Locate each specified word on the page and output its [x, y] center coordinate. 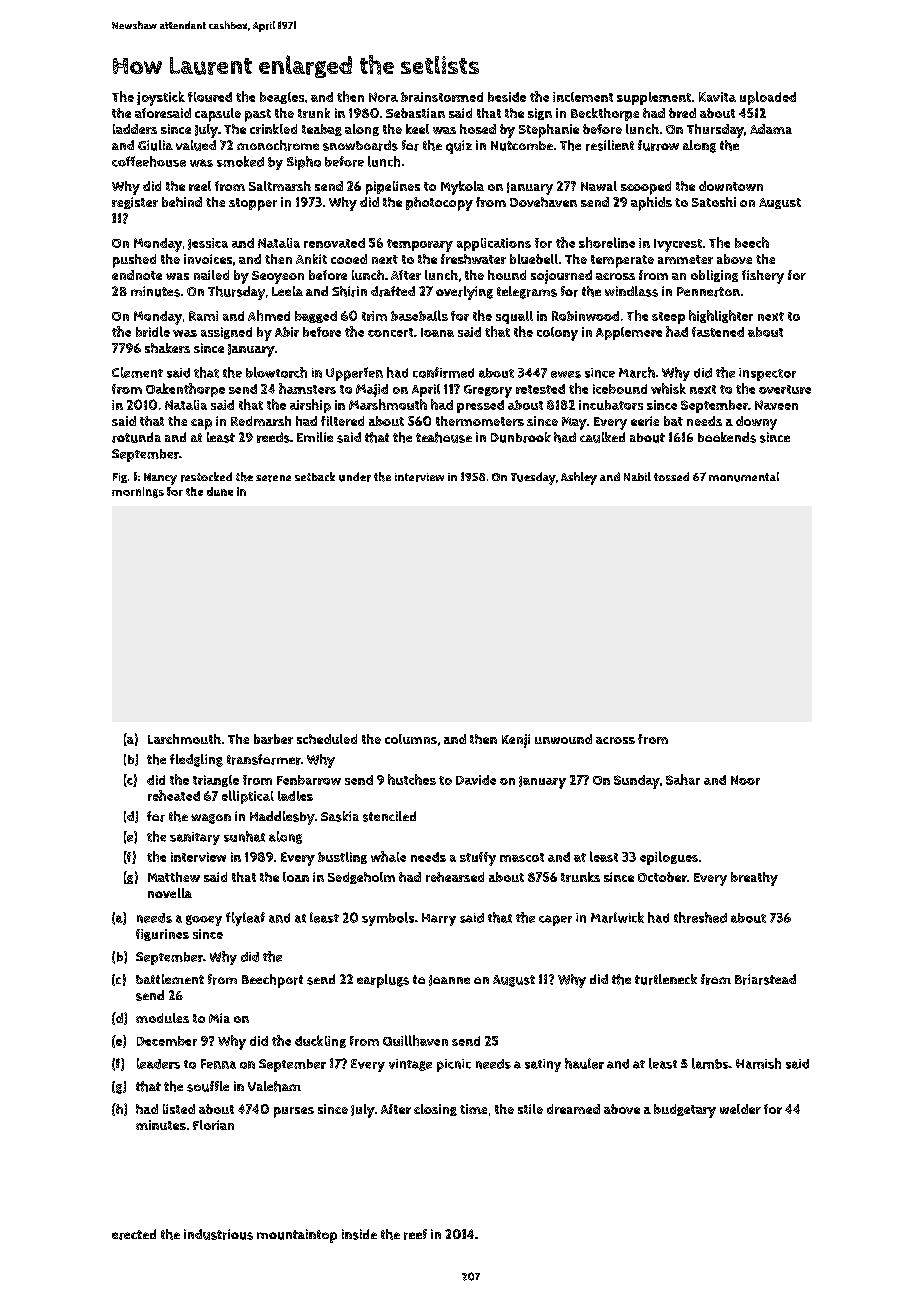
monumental [744, 477]
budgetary [685, 1111]
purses [294, 1112]
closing [435, 1110]
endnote [137, 275]
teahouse [444, 437]
